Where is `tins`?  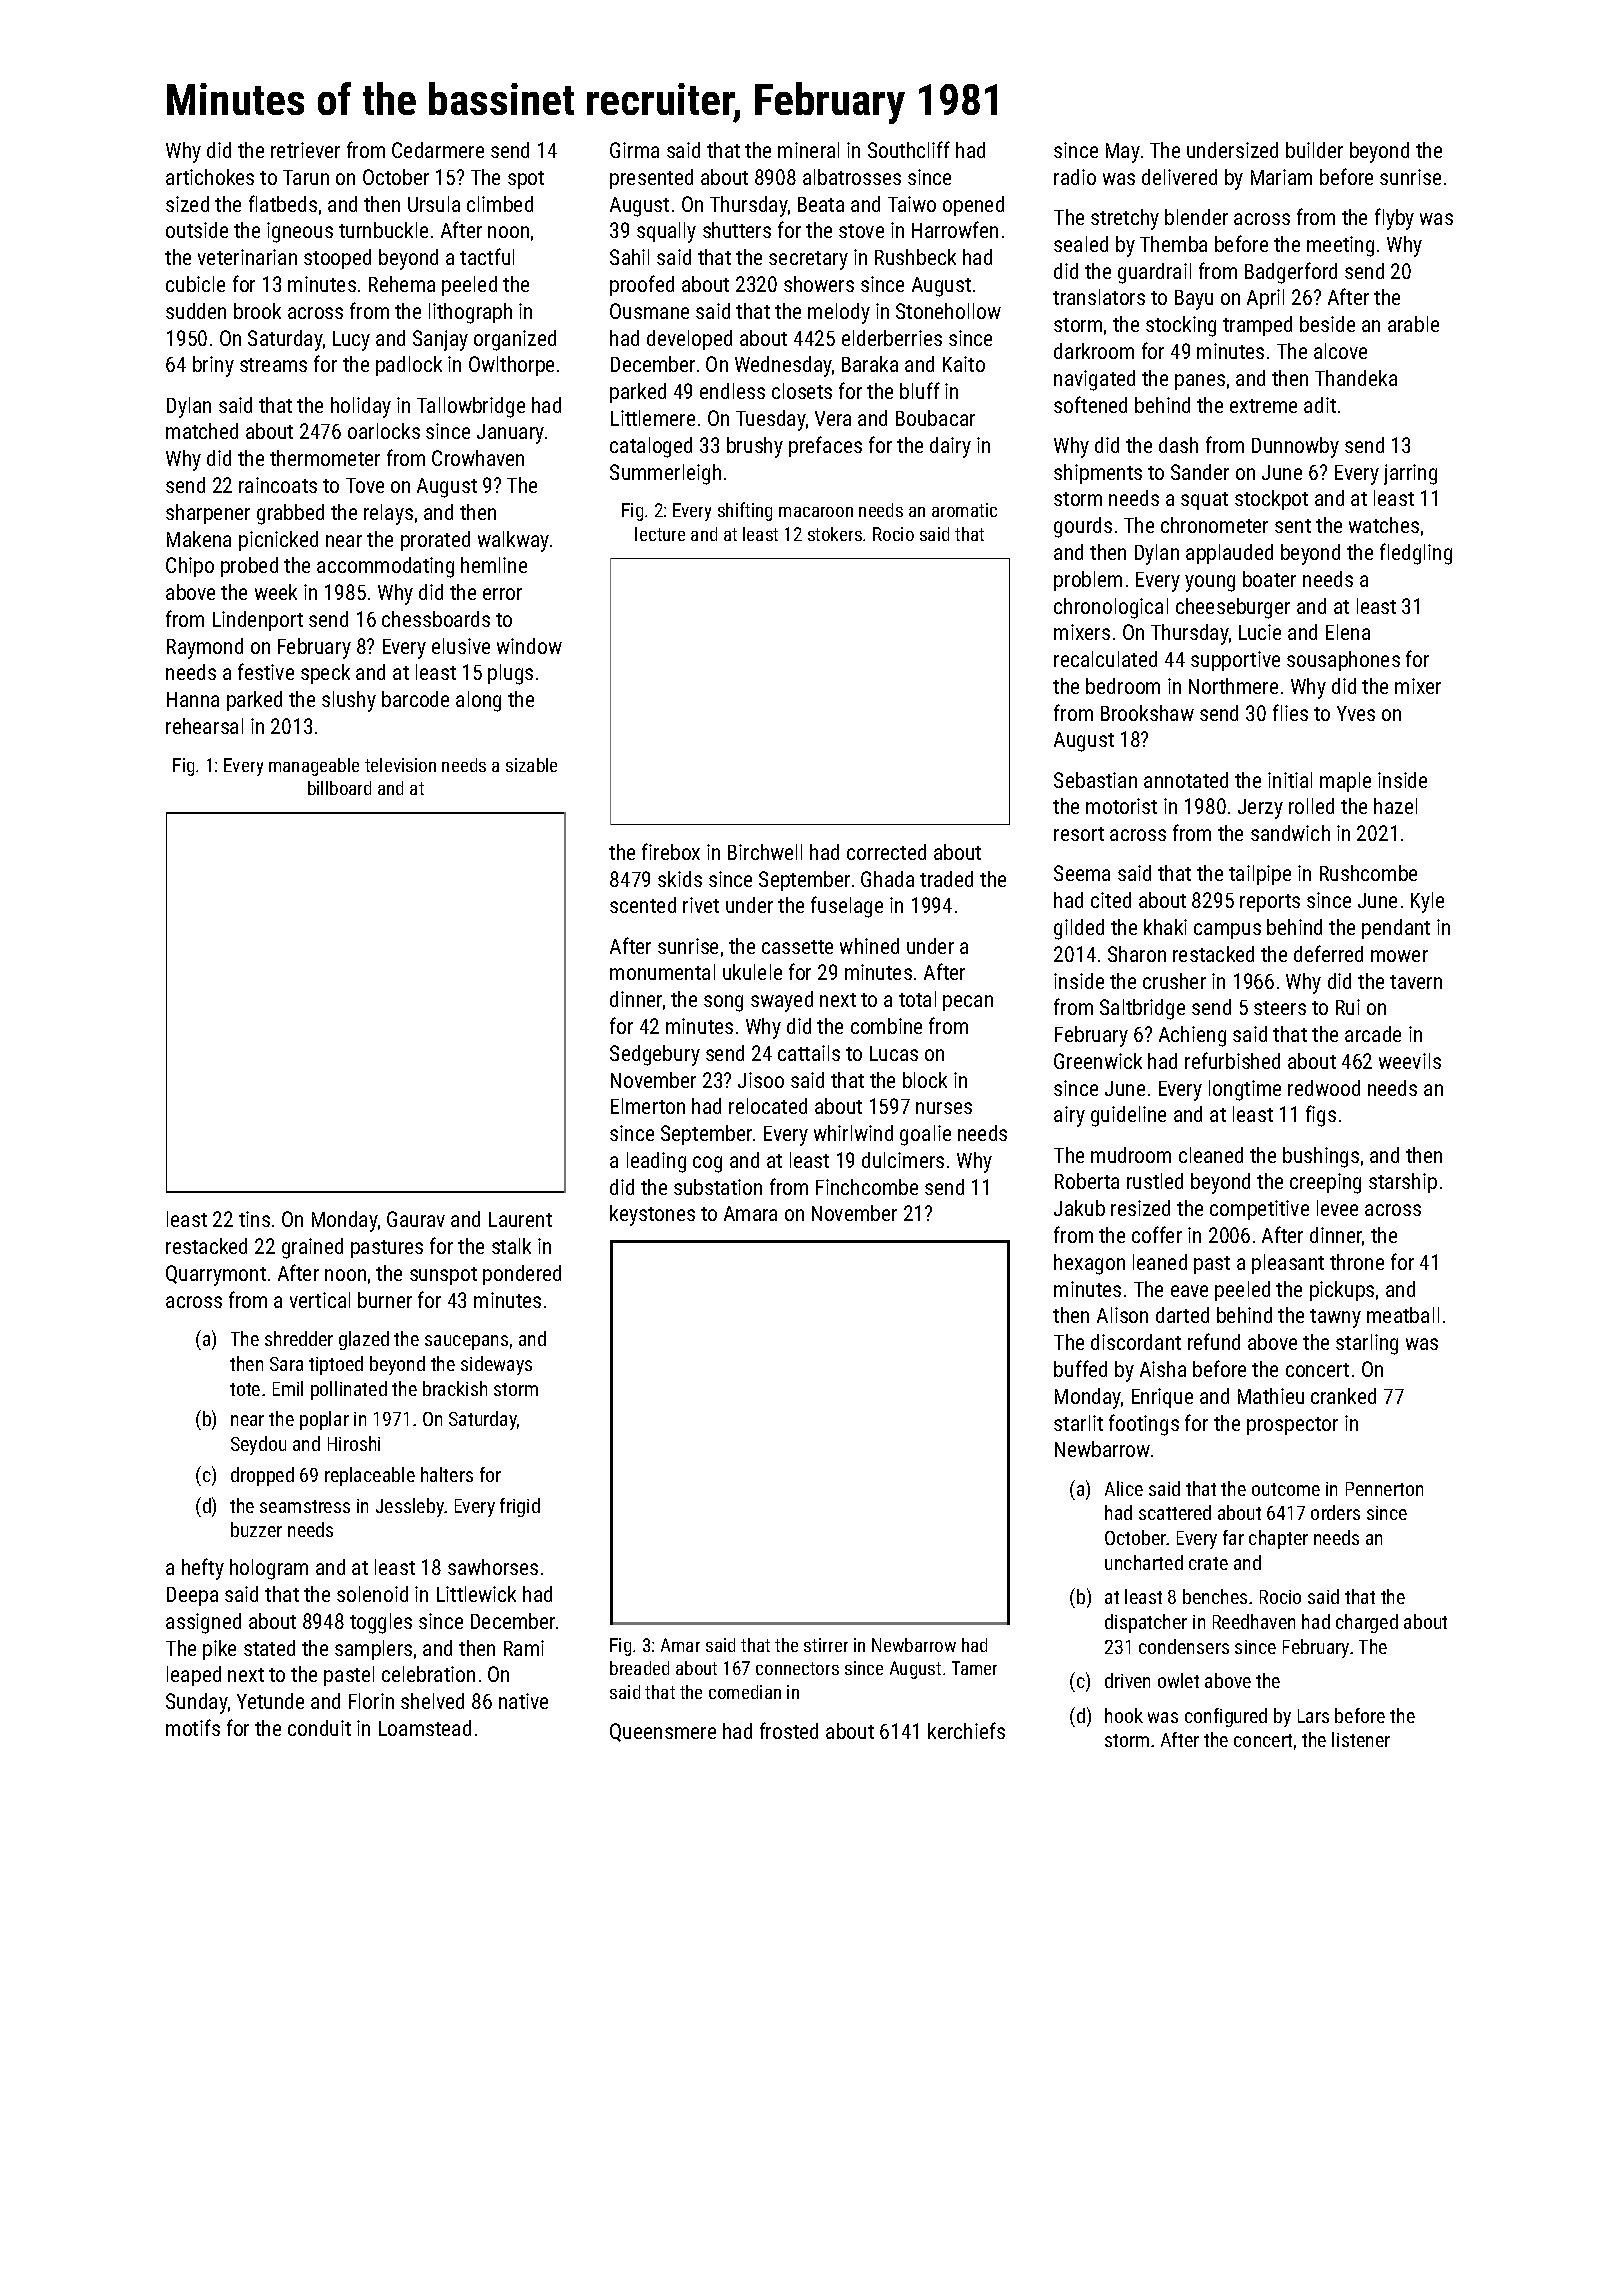
tins is located at coordinates (254, 1219).
